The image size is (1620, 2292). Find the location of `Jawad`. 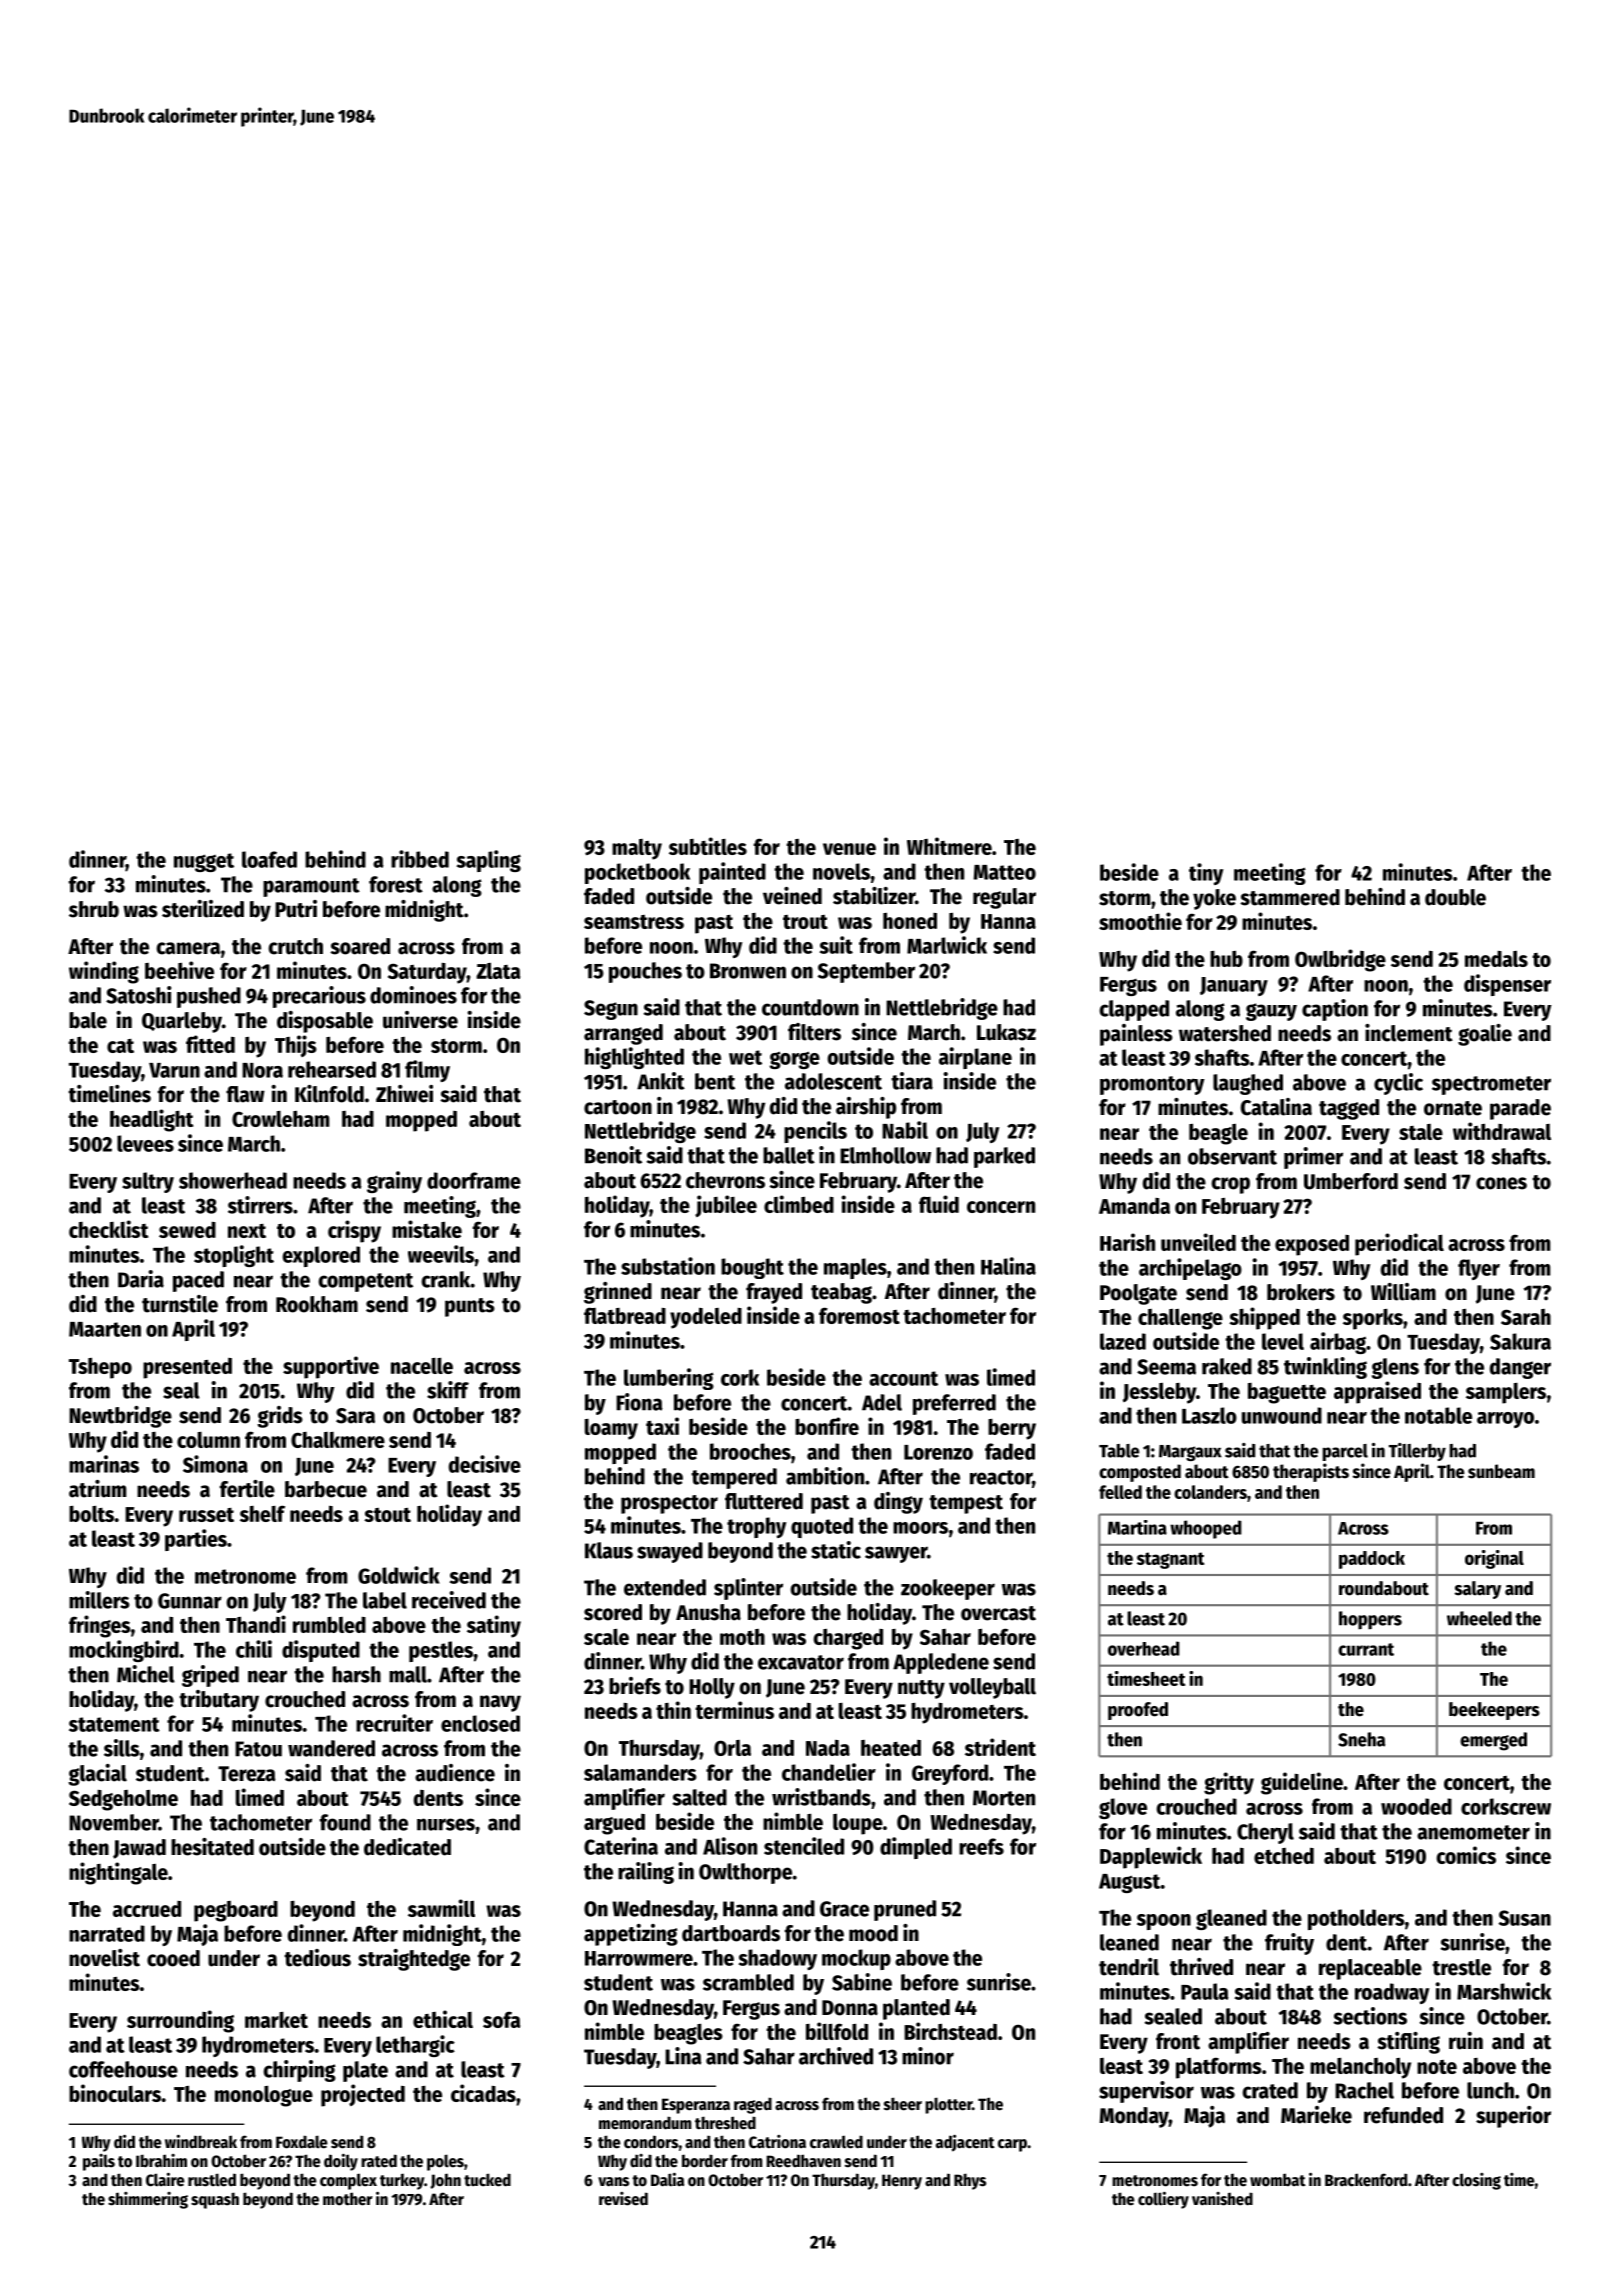

Jawad is located at coordinates (139, 1849).
